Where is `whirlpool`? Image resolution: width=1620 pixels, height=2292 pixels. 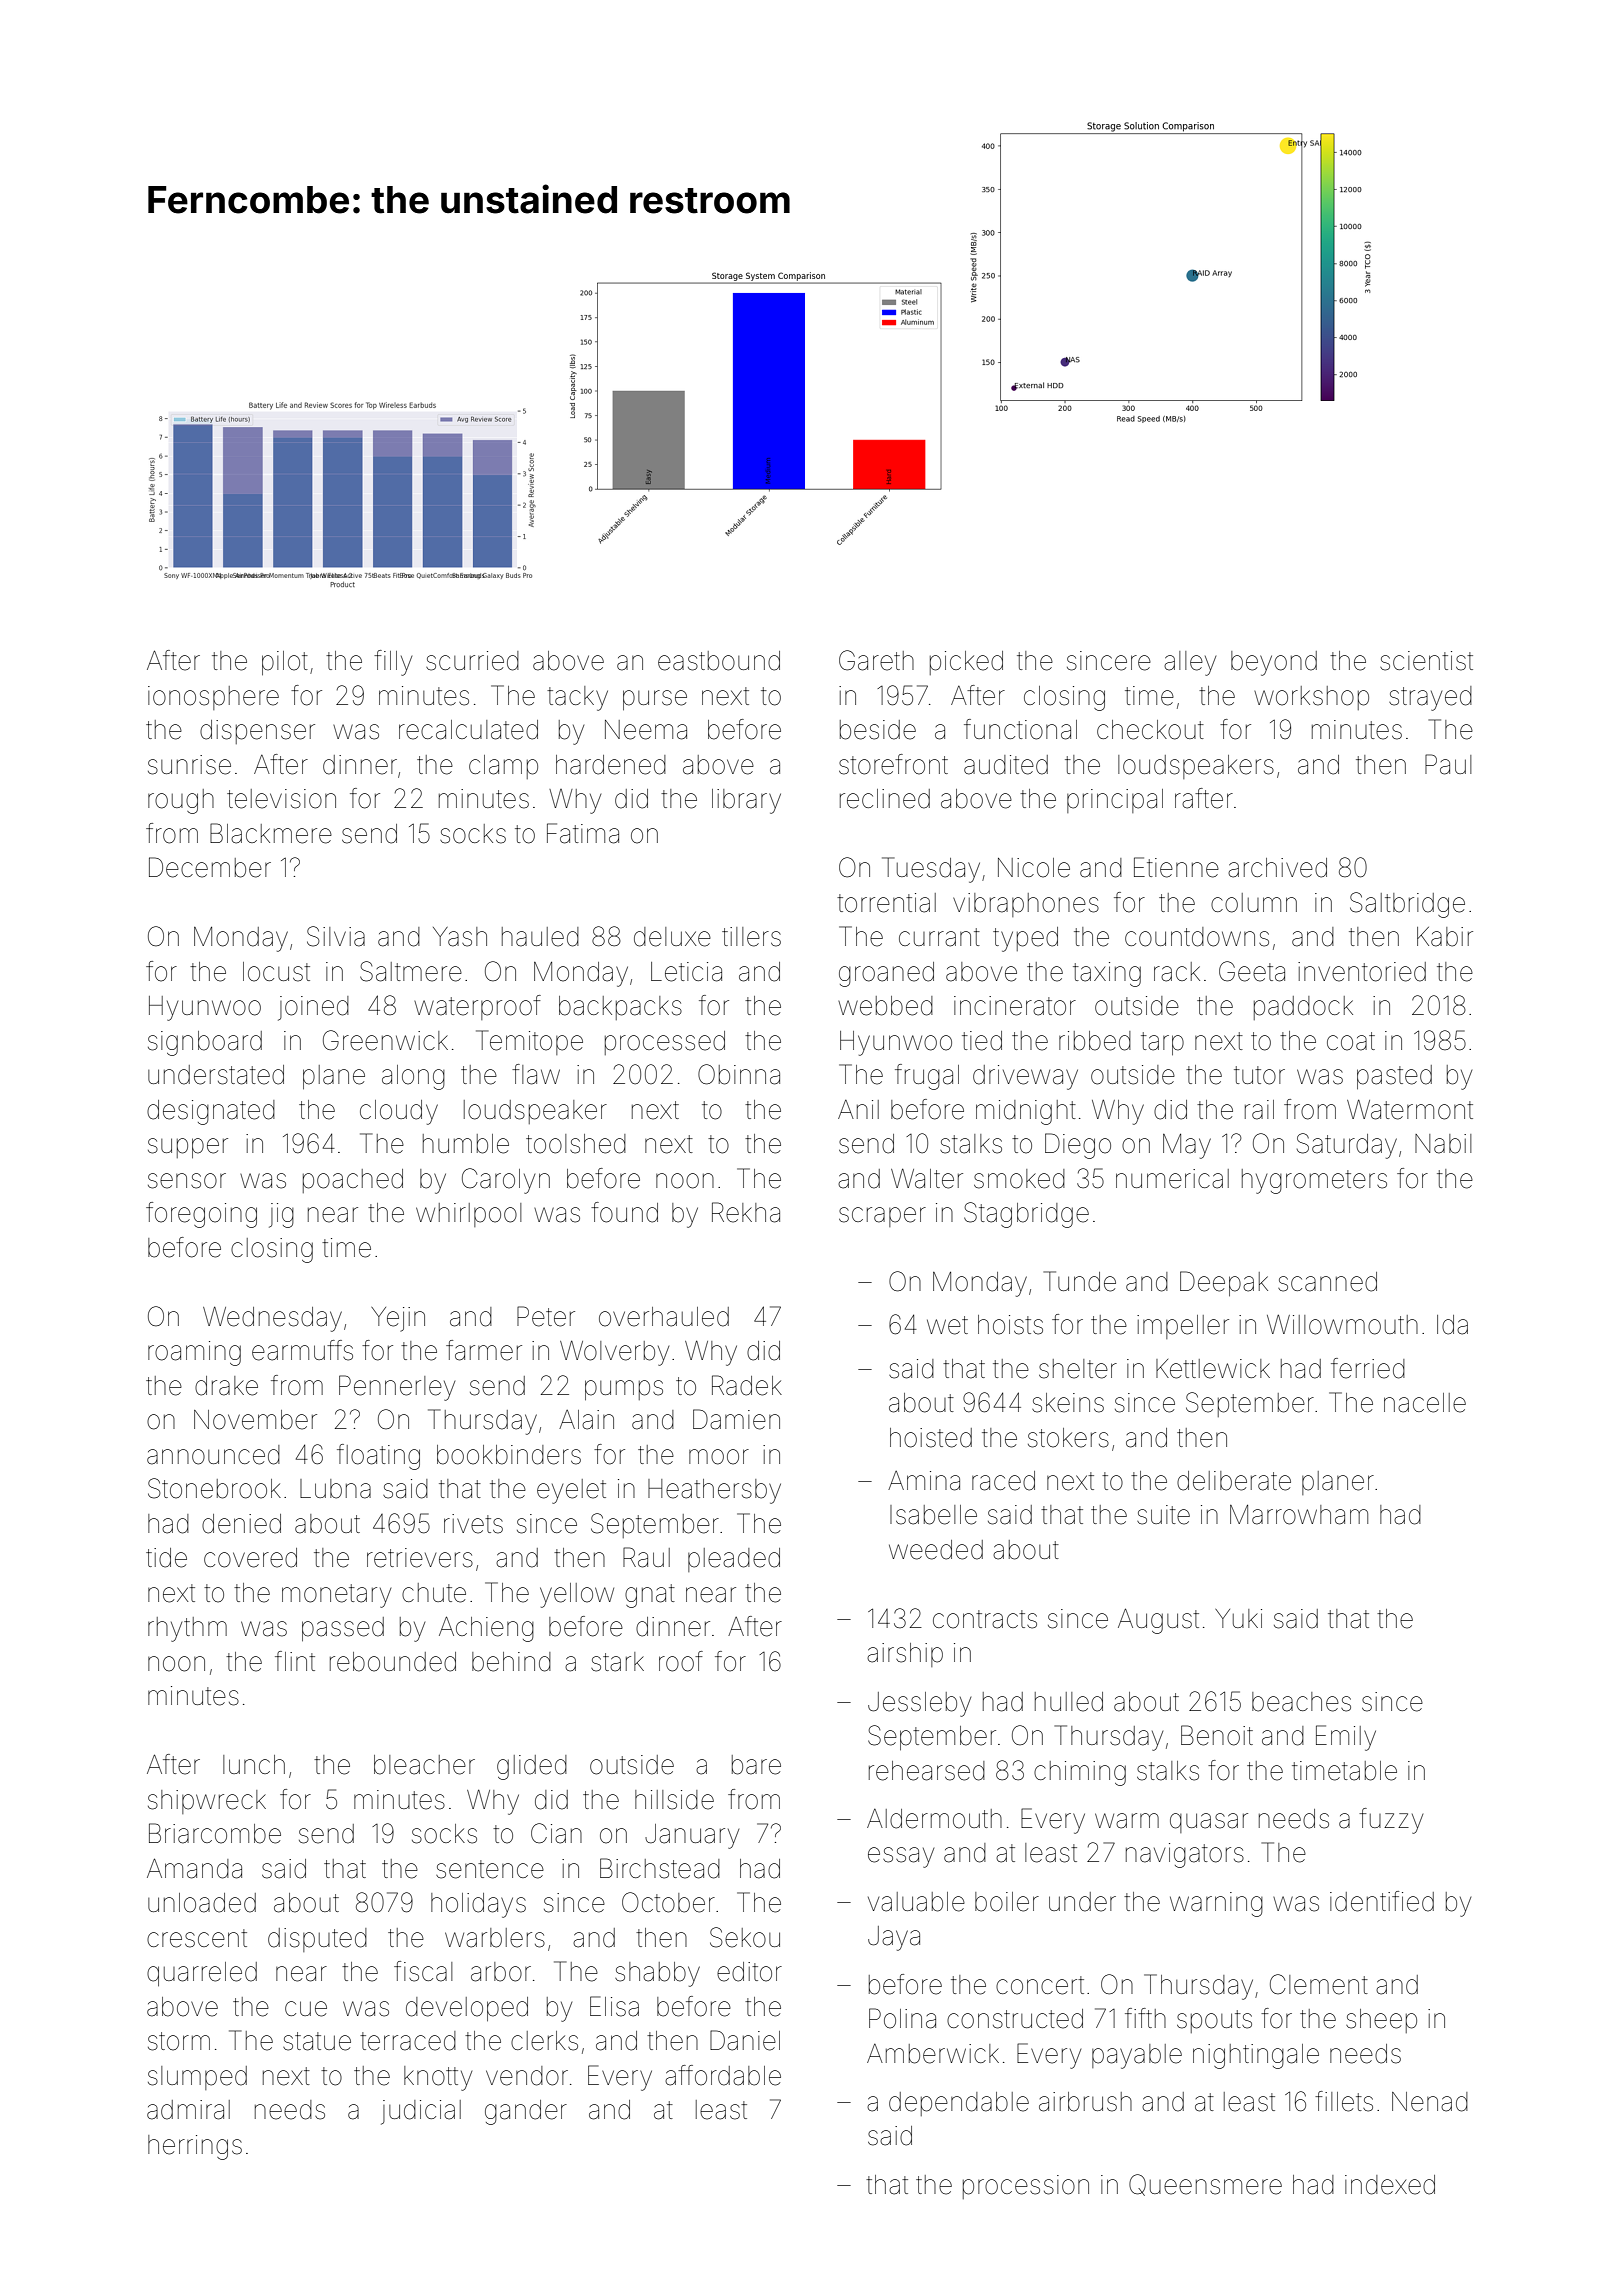
whirlpool is located at coordinates (468, 1215).
